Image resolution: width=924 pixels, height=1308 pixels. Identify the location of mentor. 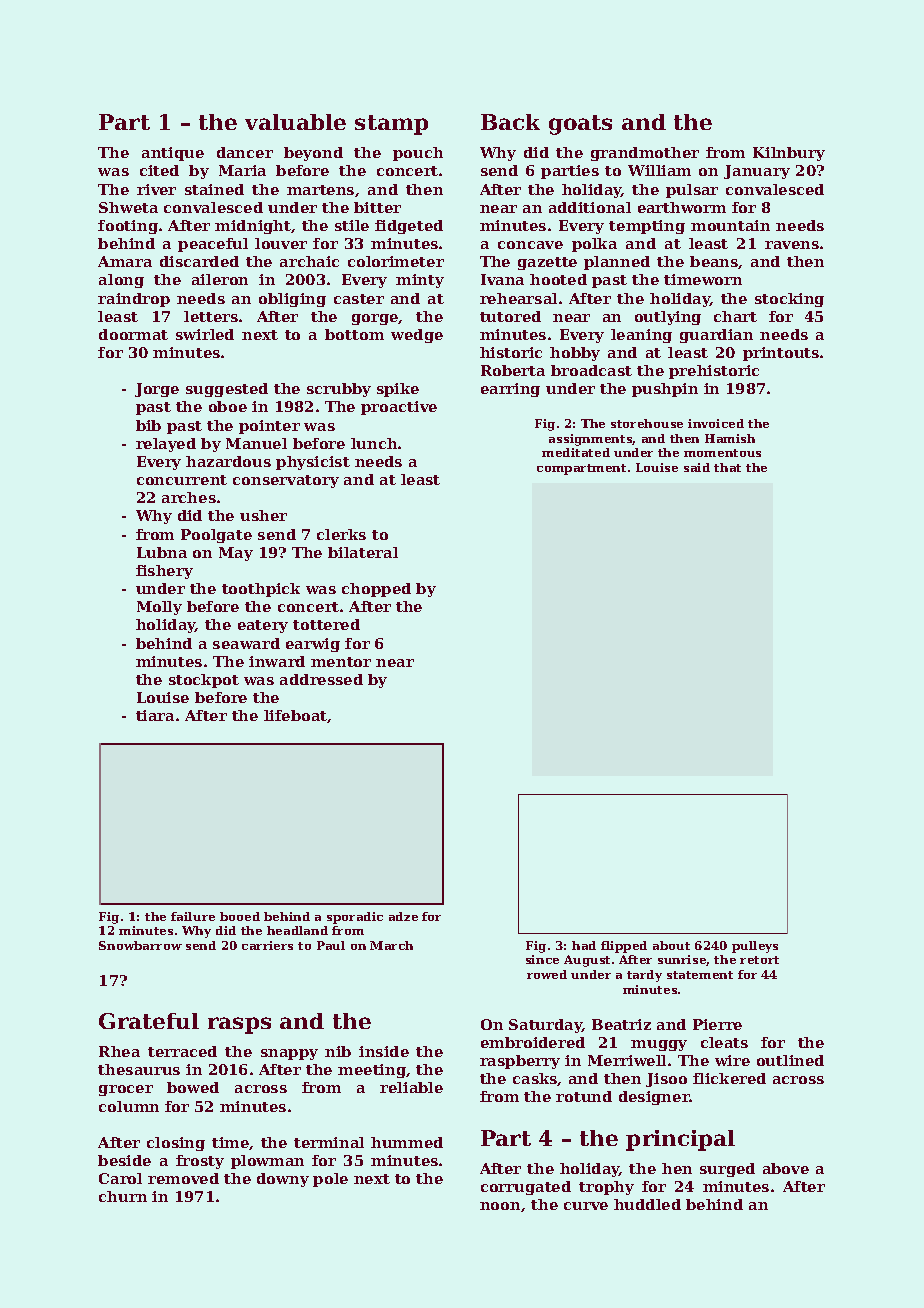
(341, 662).
